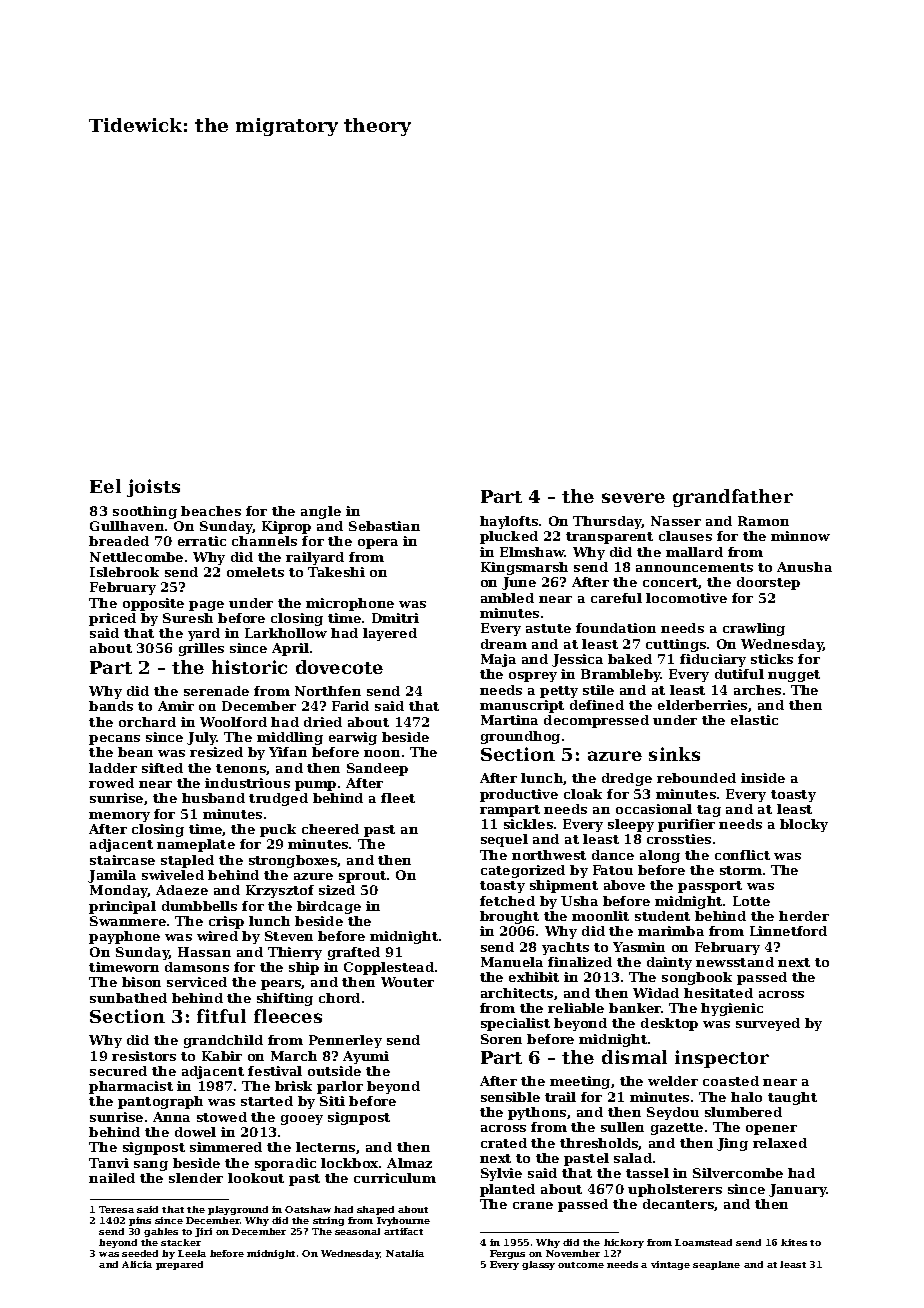 This page has height=1308, width=924. I want to click on glassy, so click(538, 1265).
